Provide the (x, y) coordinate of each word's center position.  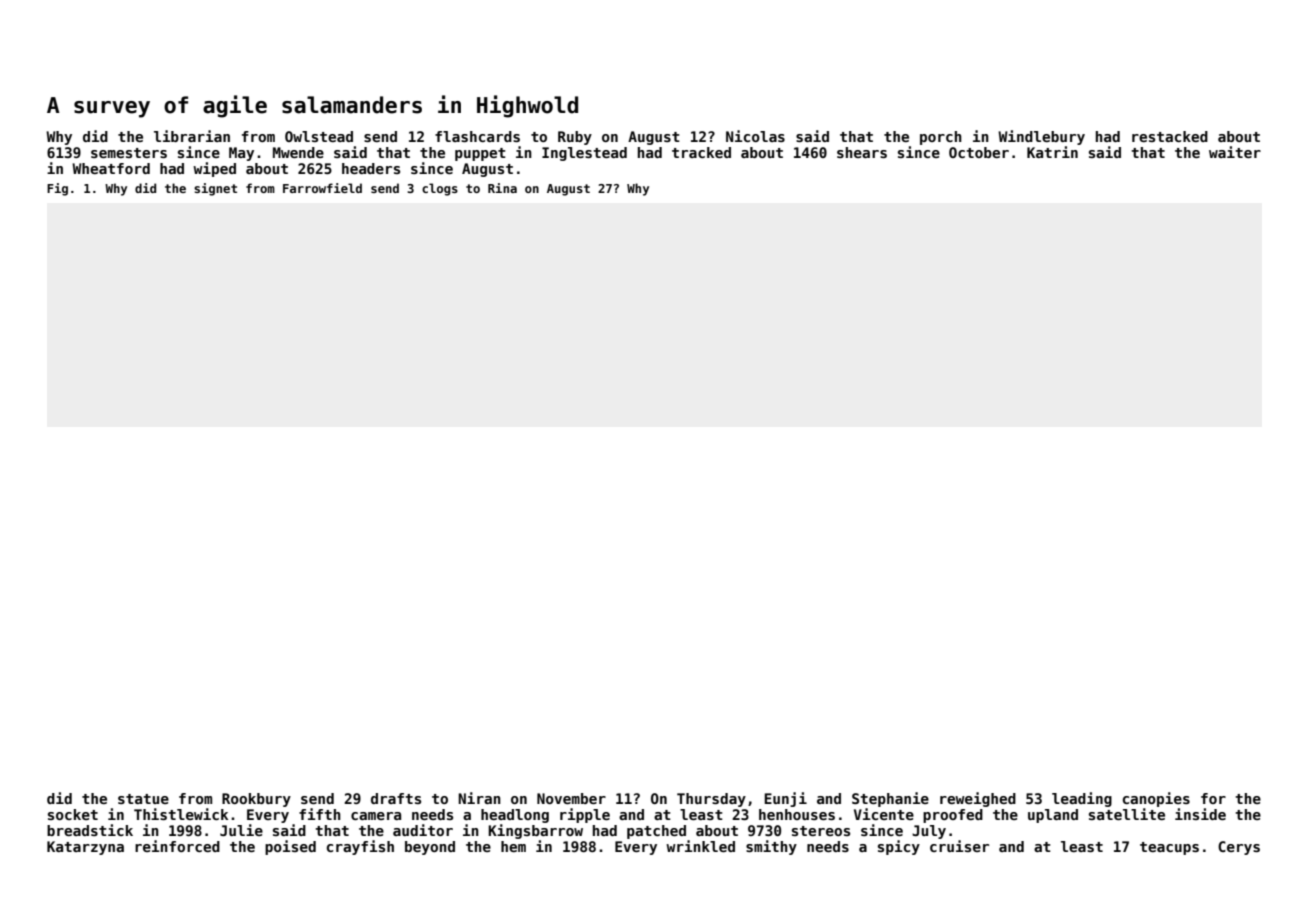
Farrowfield (322, 188)
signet (215, 189)
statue (143, 799)
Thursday (711, 800)
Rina (502, 188)
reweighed (978, 799)
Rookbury (256, 800)
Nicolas (755, 136)
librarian (192, 136)
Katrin (1052, 152)
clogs (440, 189)
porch (941, 138)
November (571, 798)
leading (1082, 799)
